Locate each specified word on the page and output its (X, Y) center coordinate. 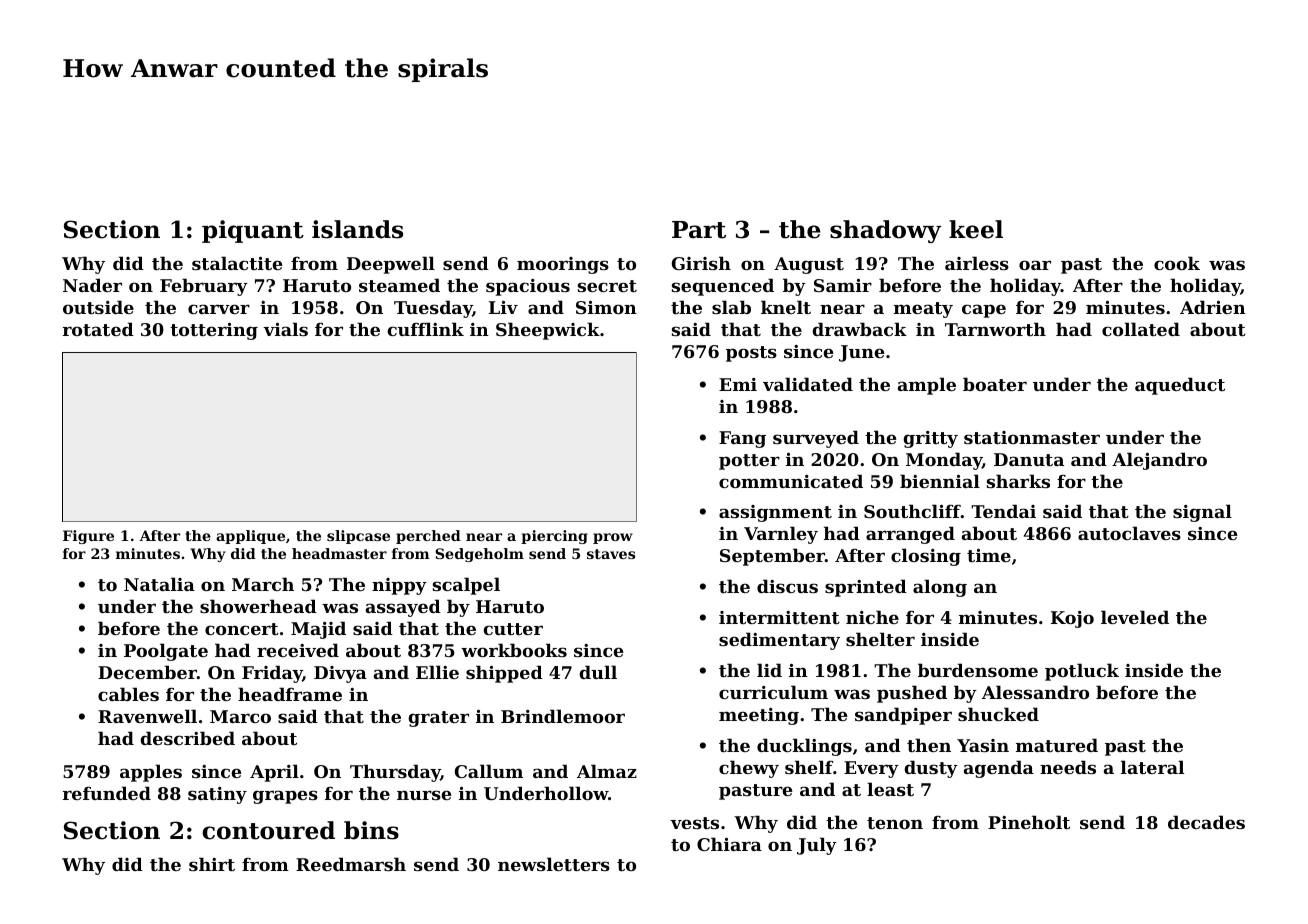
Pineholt (1029, 822)
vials (285, 329)
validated (808, 384)
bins (371, 830)
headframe (290, 694)
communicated (791, 481)
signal (1202, 513)
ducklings (804, 747)
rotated (98, 329)
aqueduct (1180, 386)
